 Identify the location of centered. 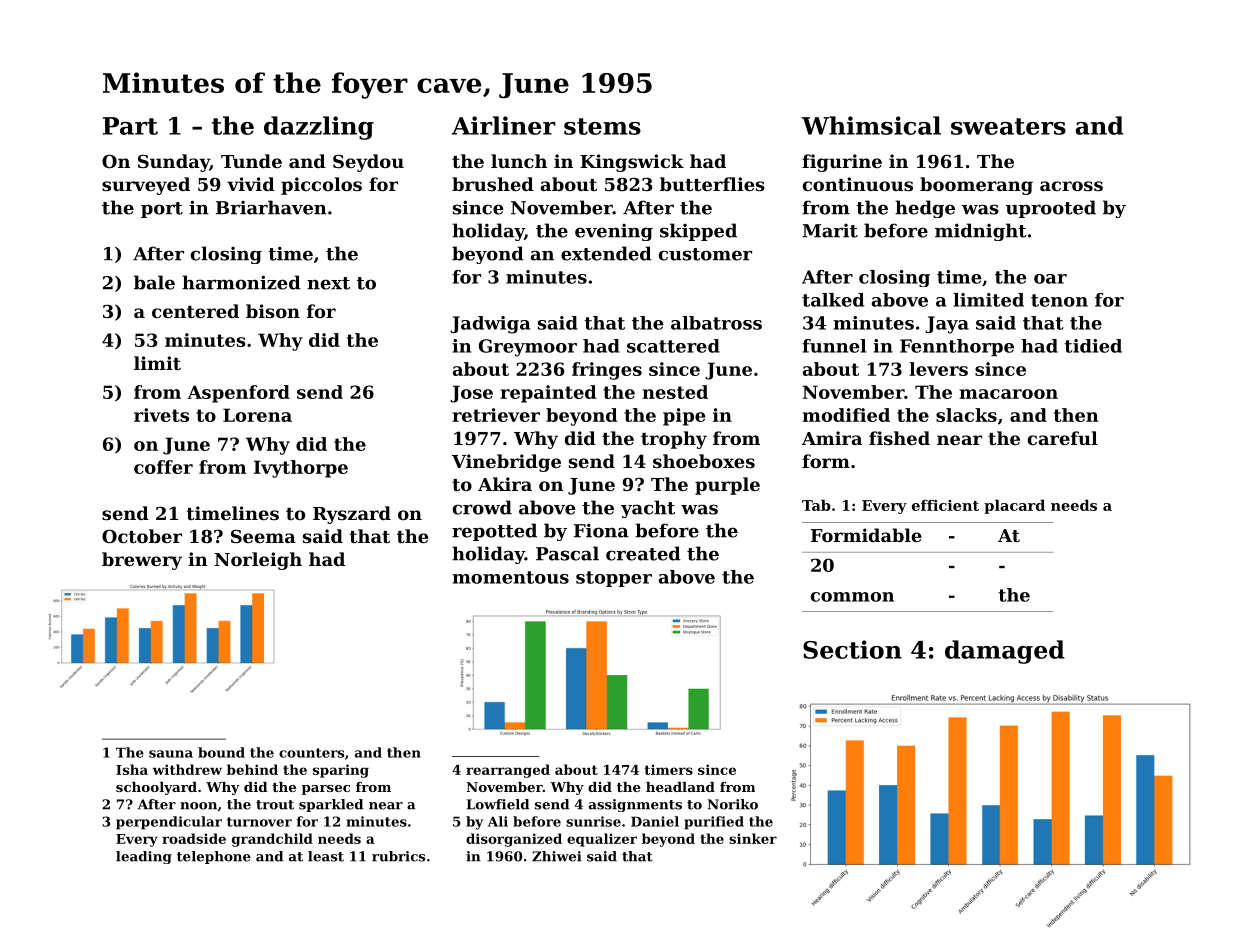
(195, 311).
